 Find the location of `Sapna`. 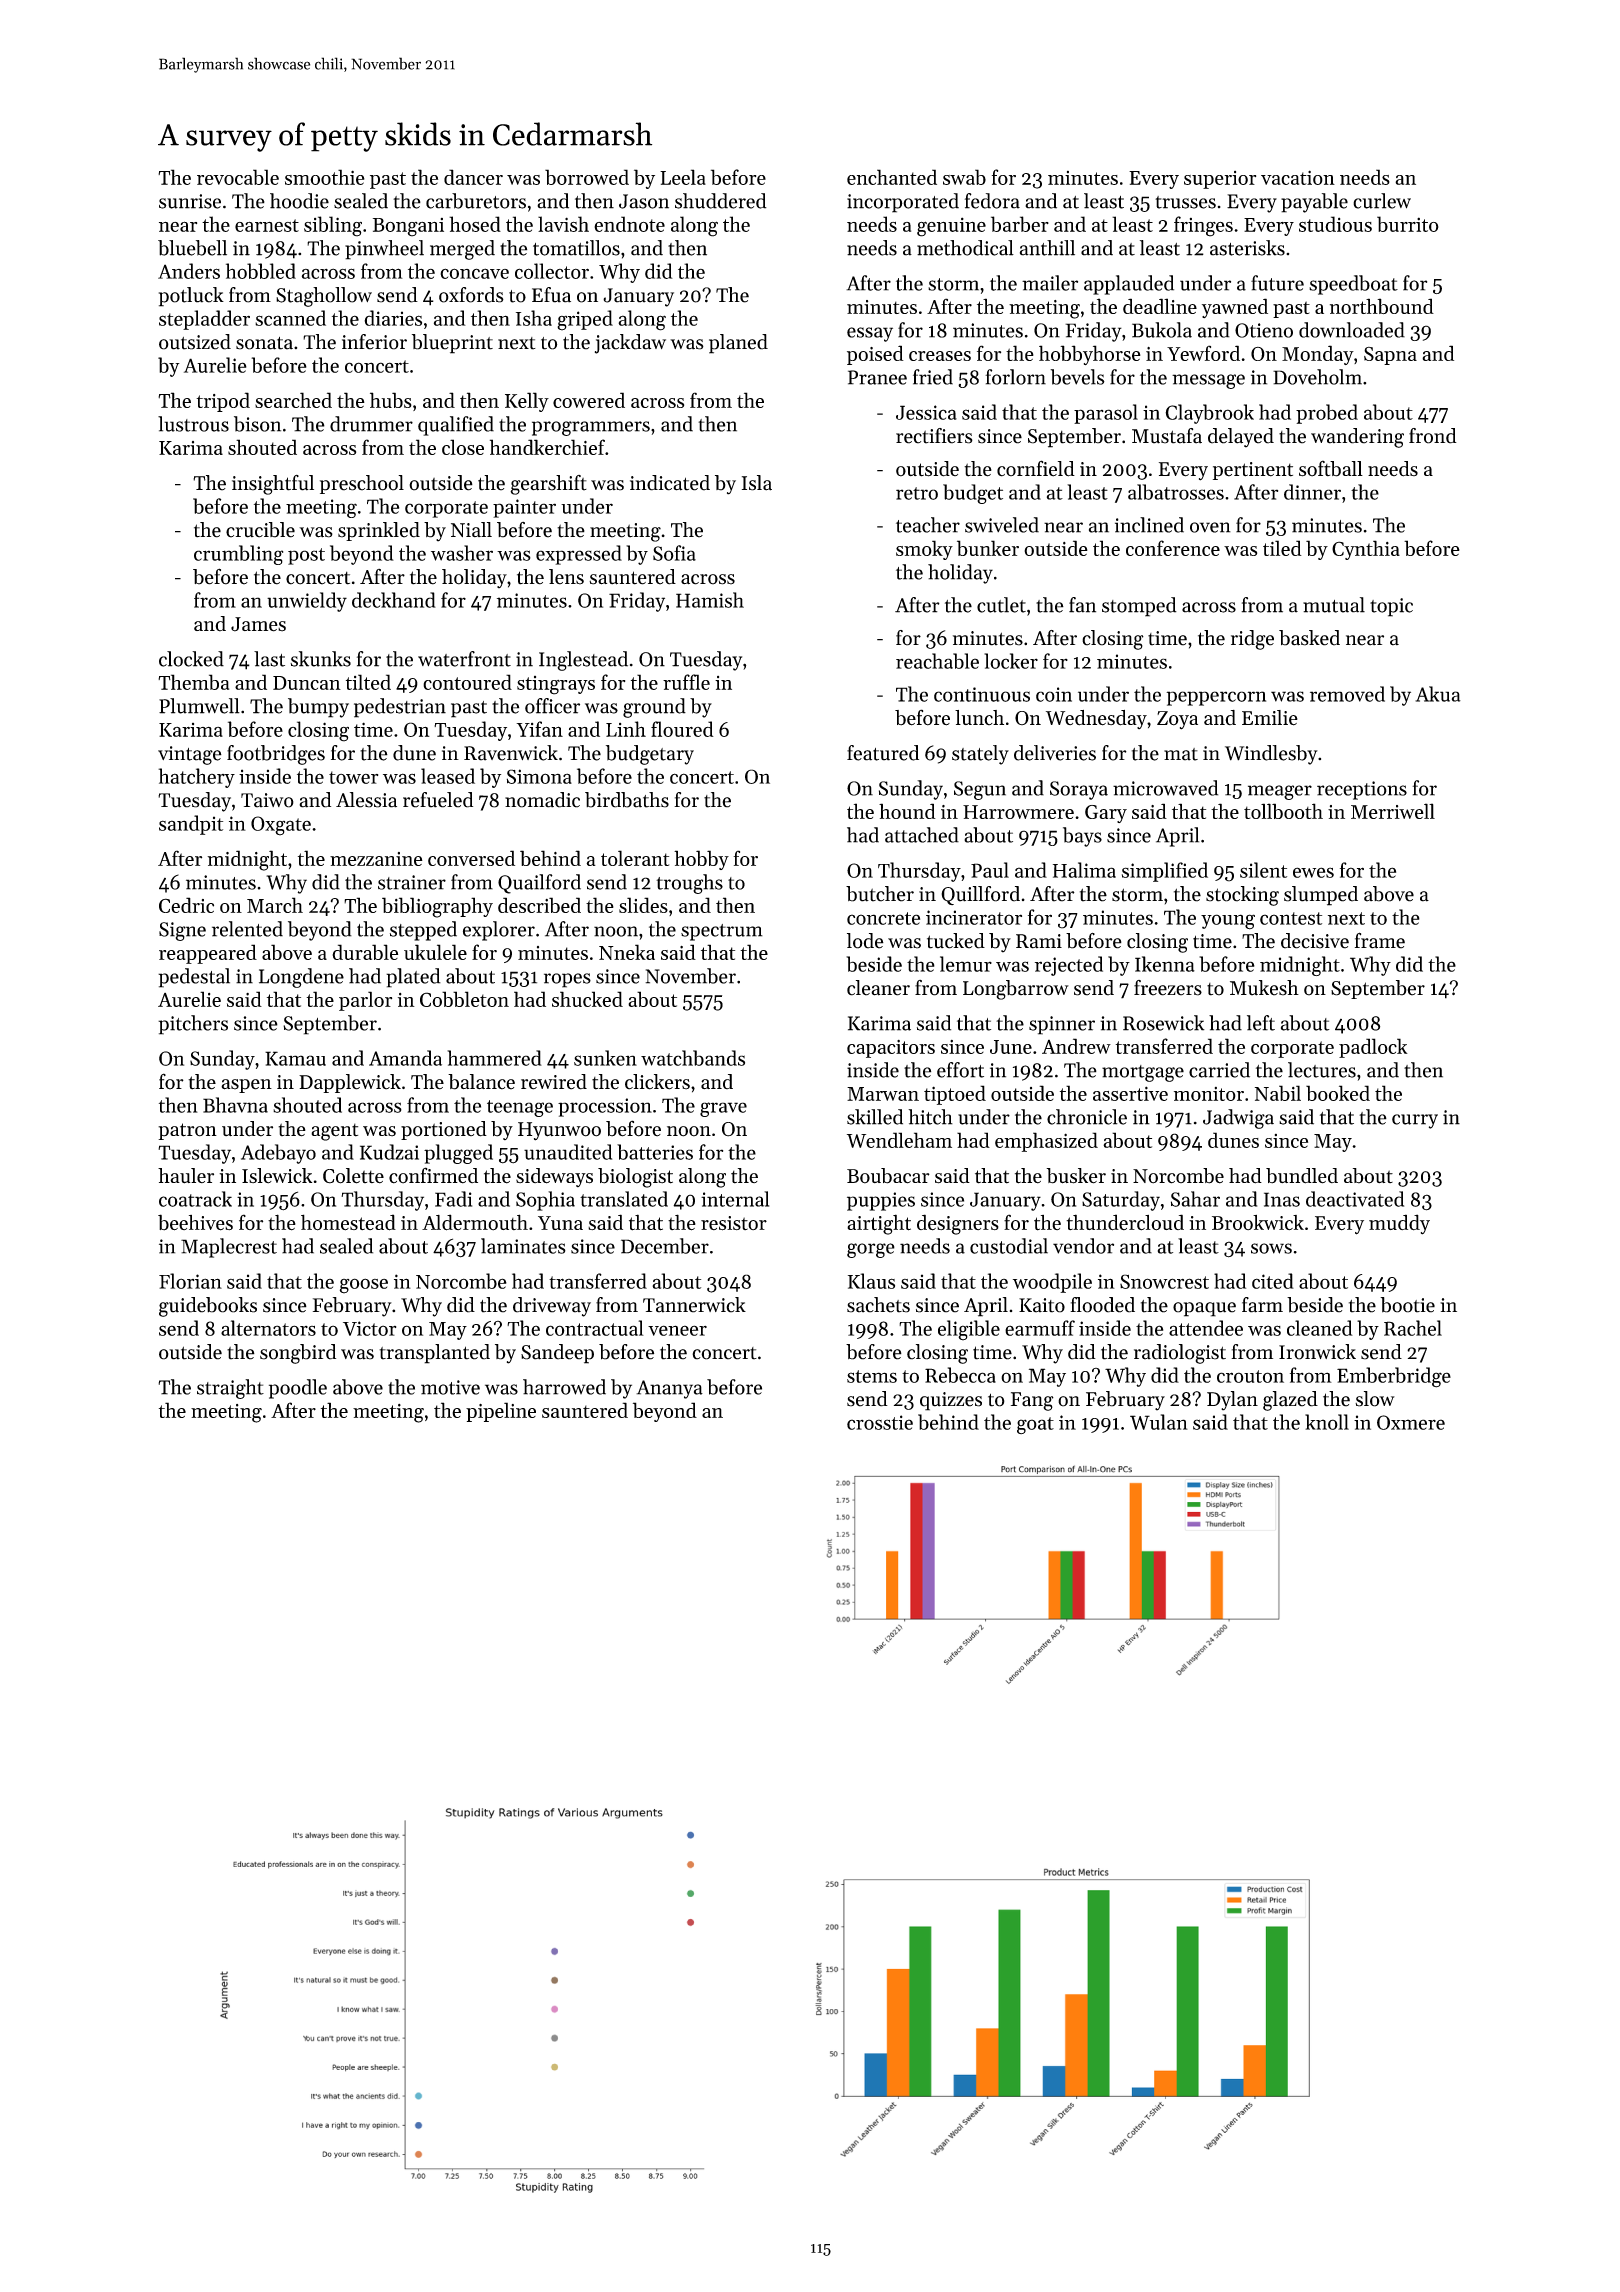

Sapna is located at coordinates (1390, 356).
